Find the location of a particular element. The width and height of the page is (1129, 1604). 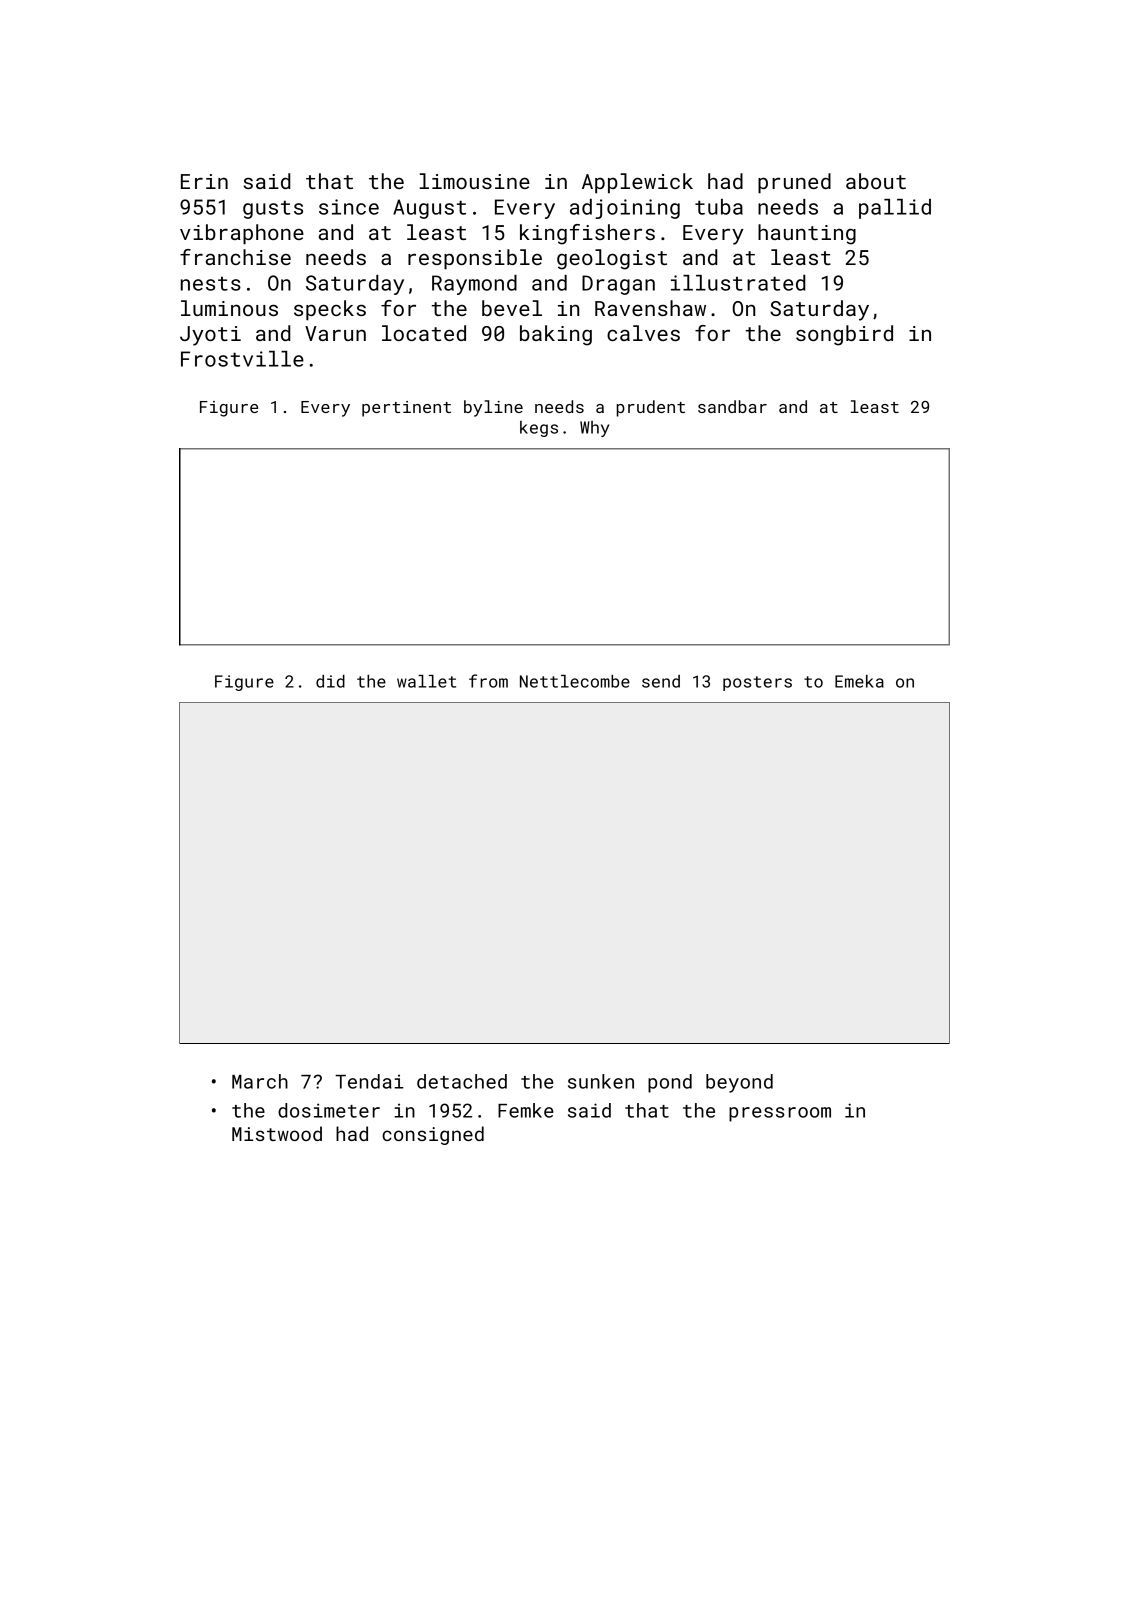

wallet is located at coordinates (426, 681).
